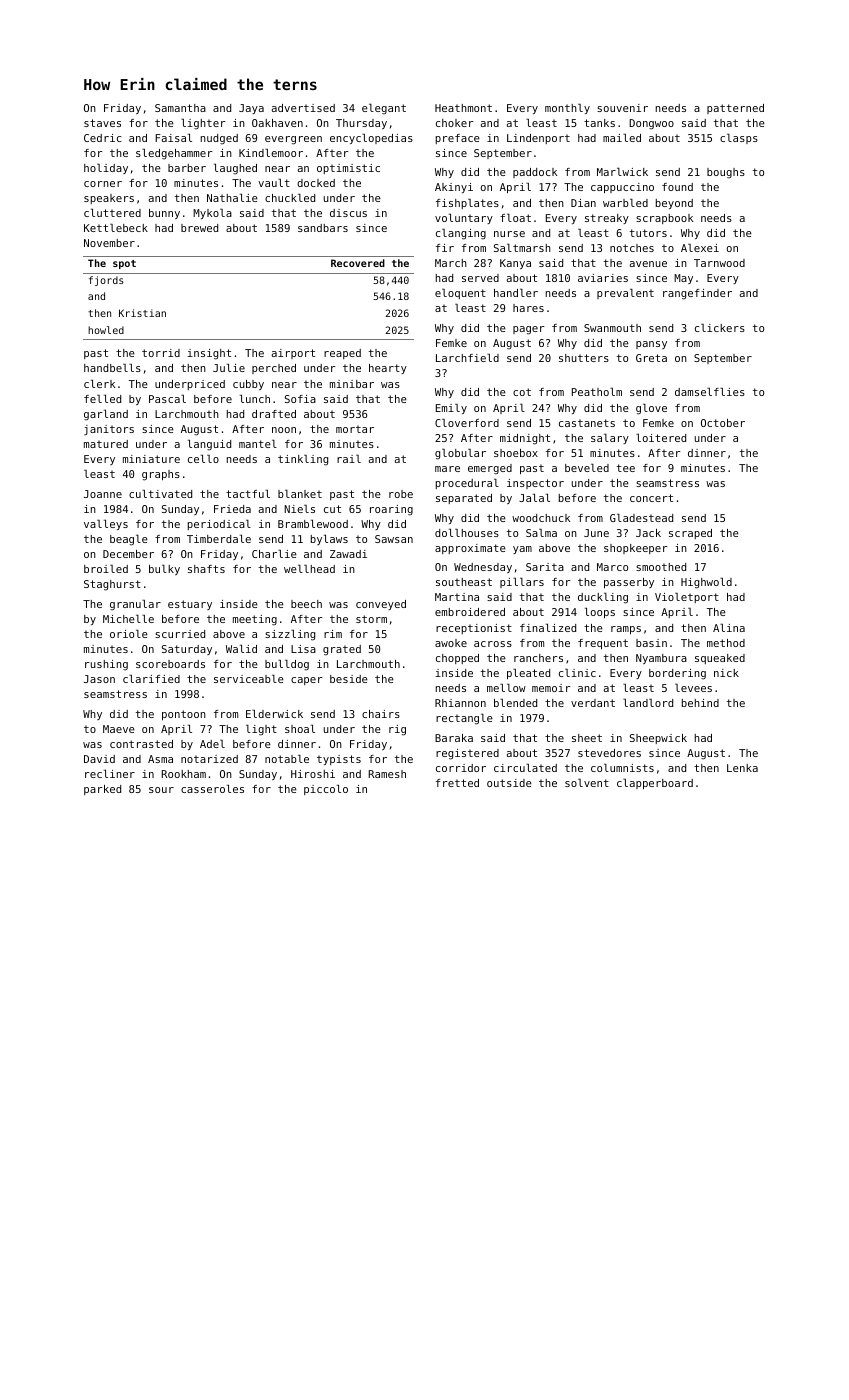 The width and height of the screenshot is (849, 1400). What do you see at coordinates (664, 219) in the screenshot?
I see `scrapbook` at bounding box center [664, 219].
